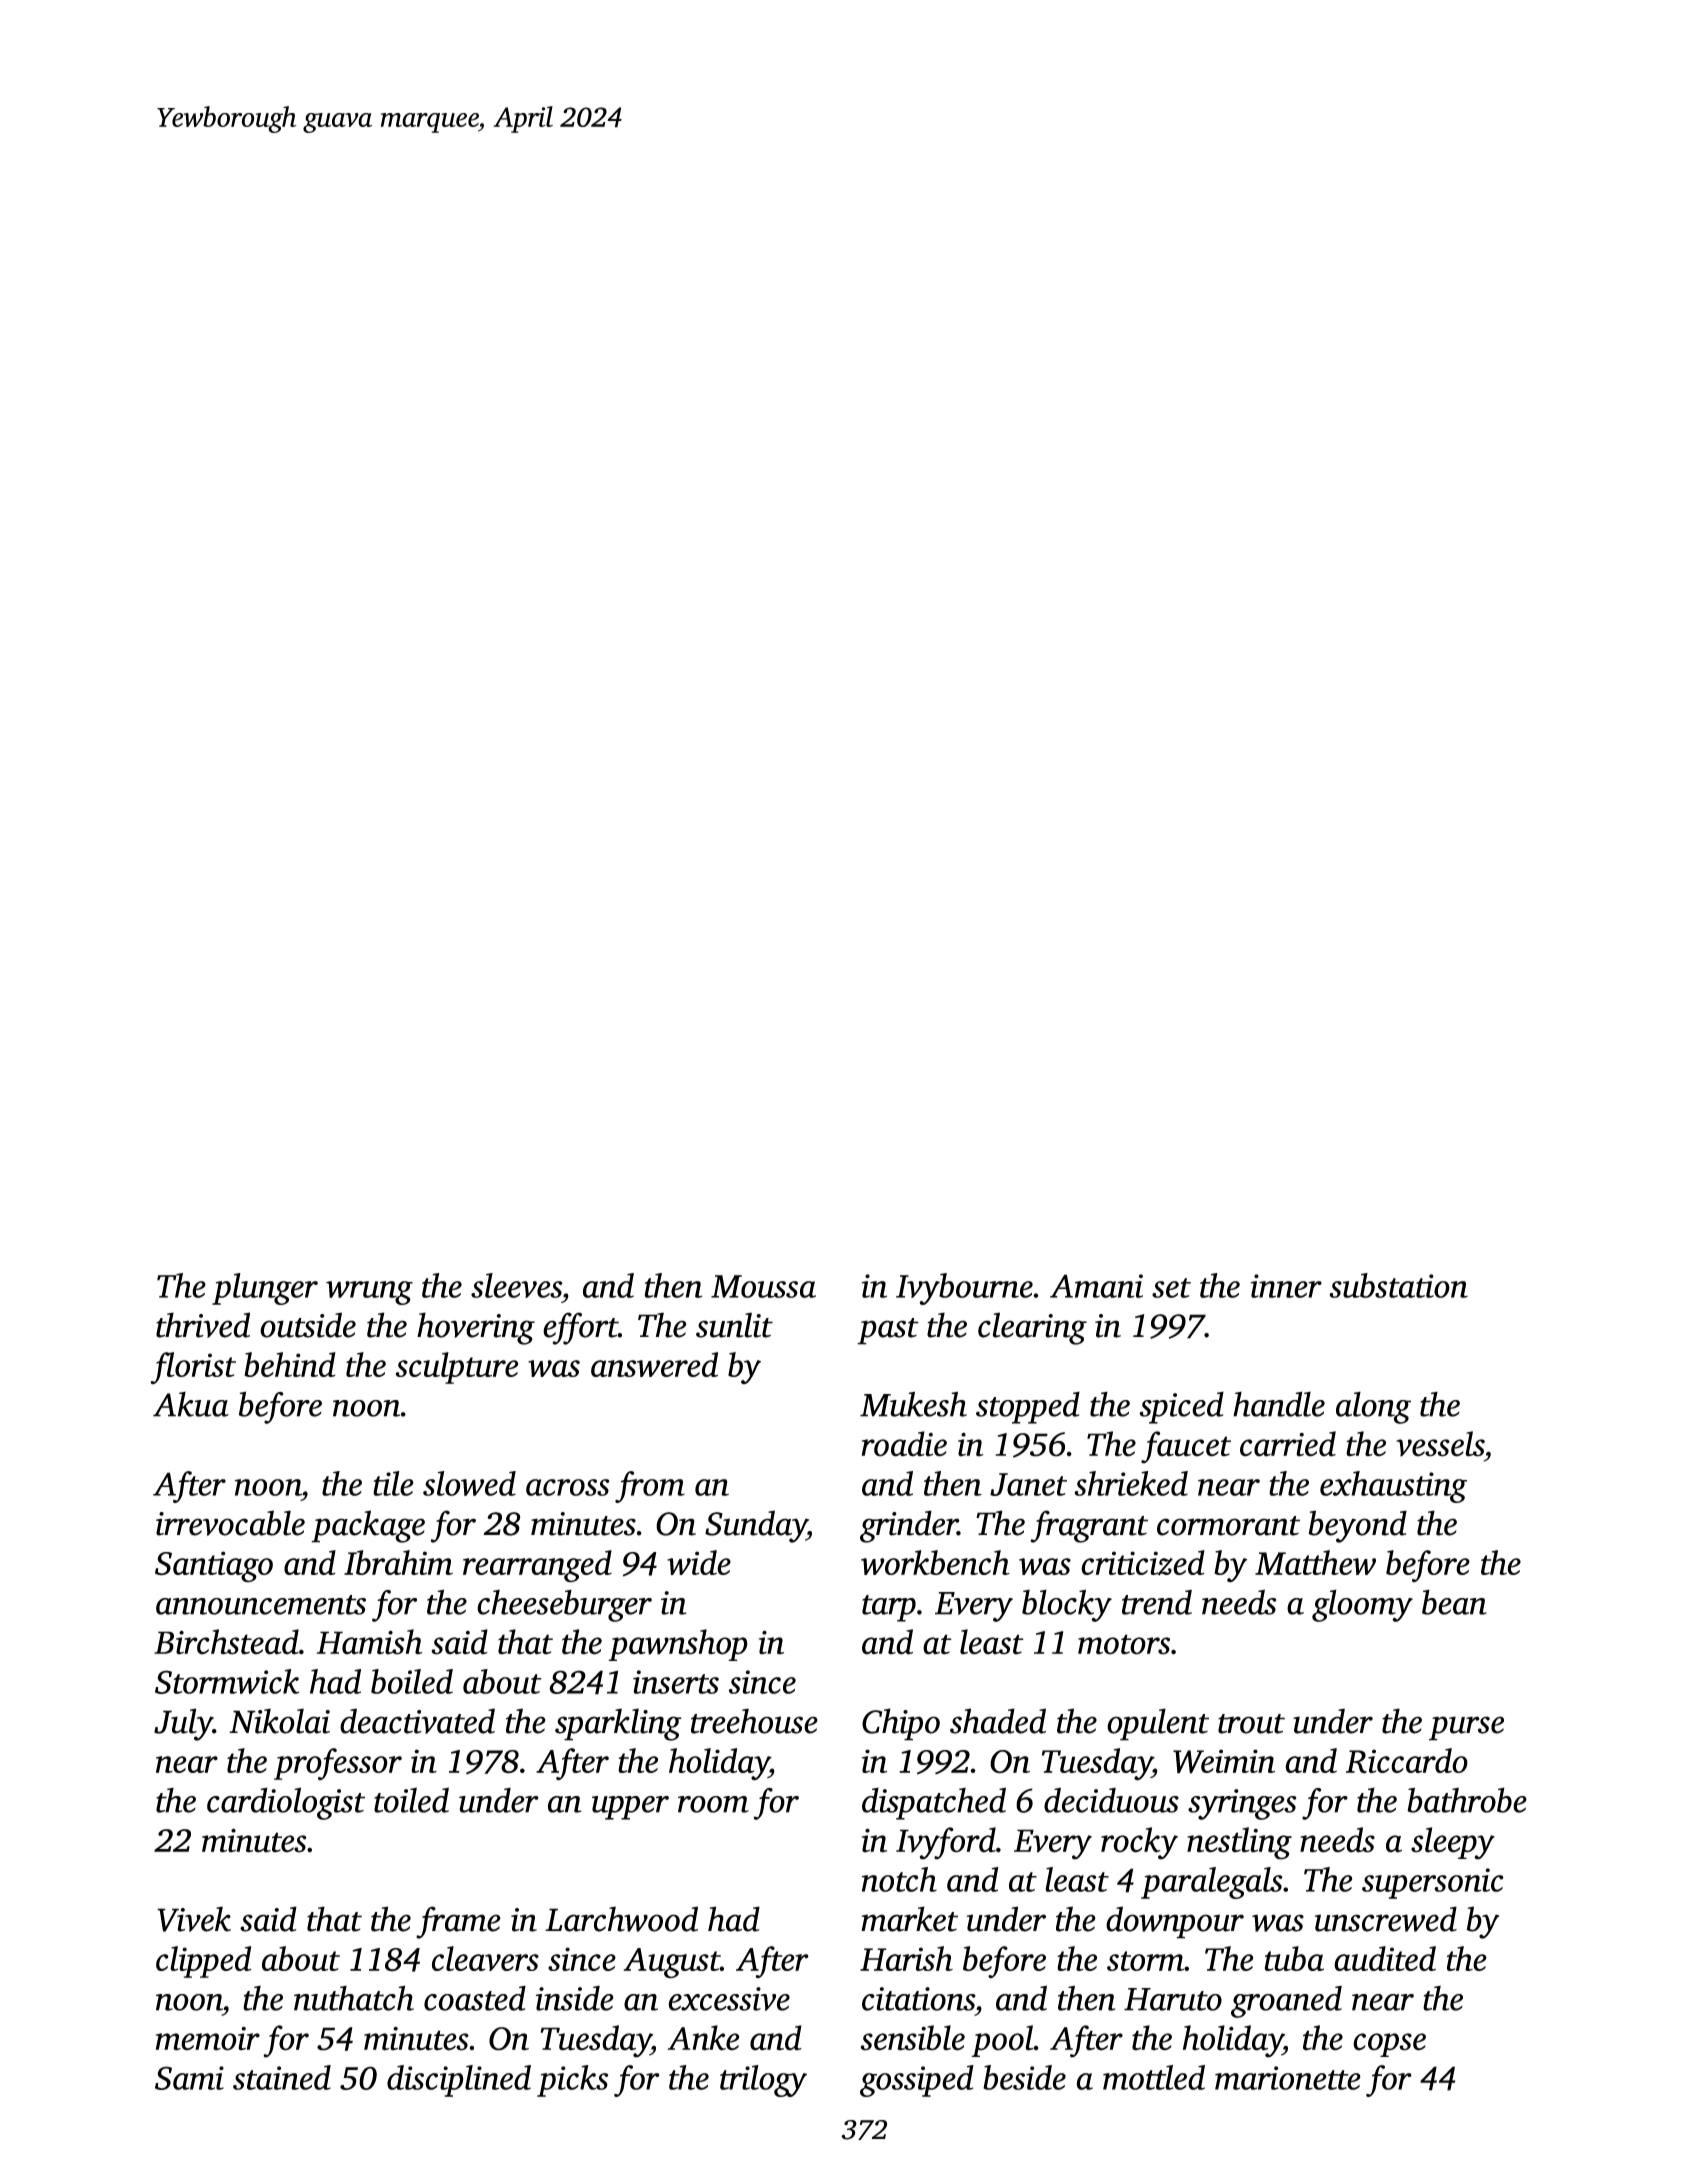 This document has height=2178, width=1683. I want to click on notch, so click(899, 1879).
